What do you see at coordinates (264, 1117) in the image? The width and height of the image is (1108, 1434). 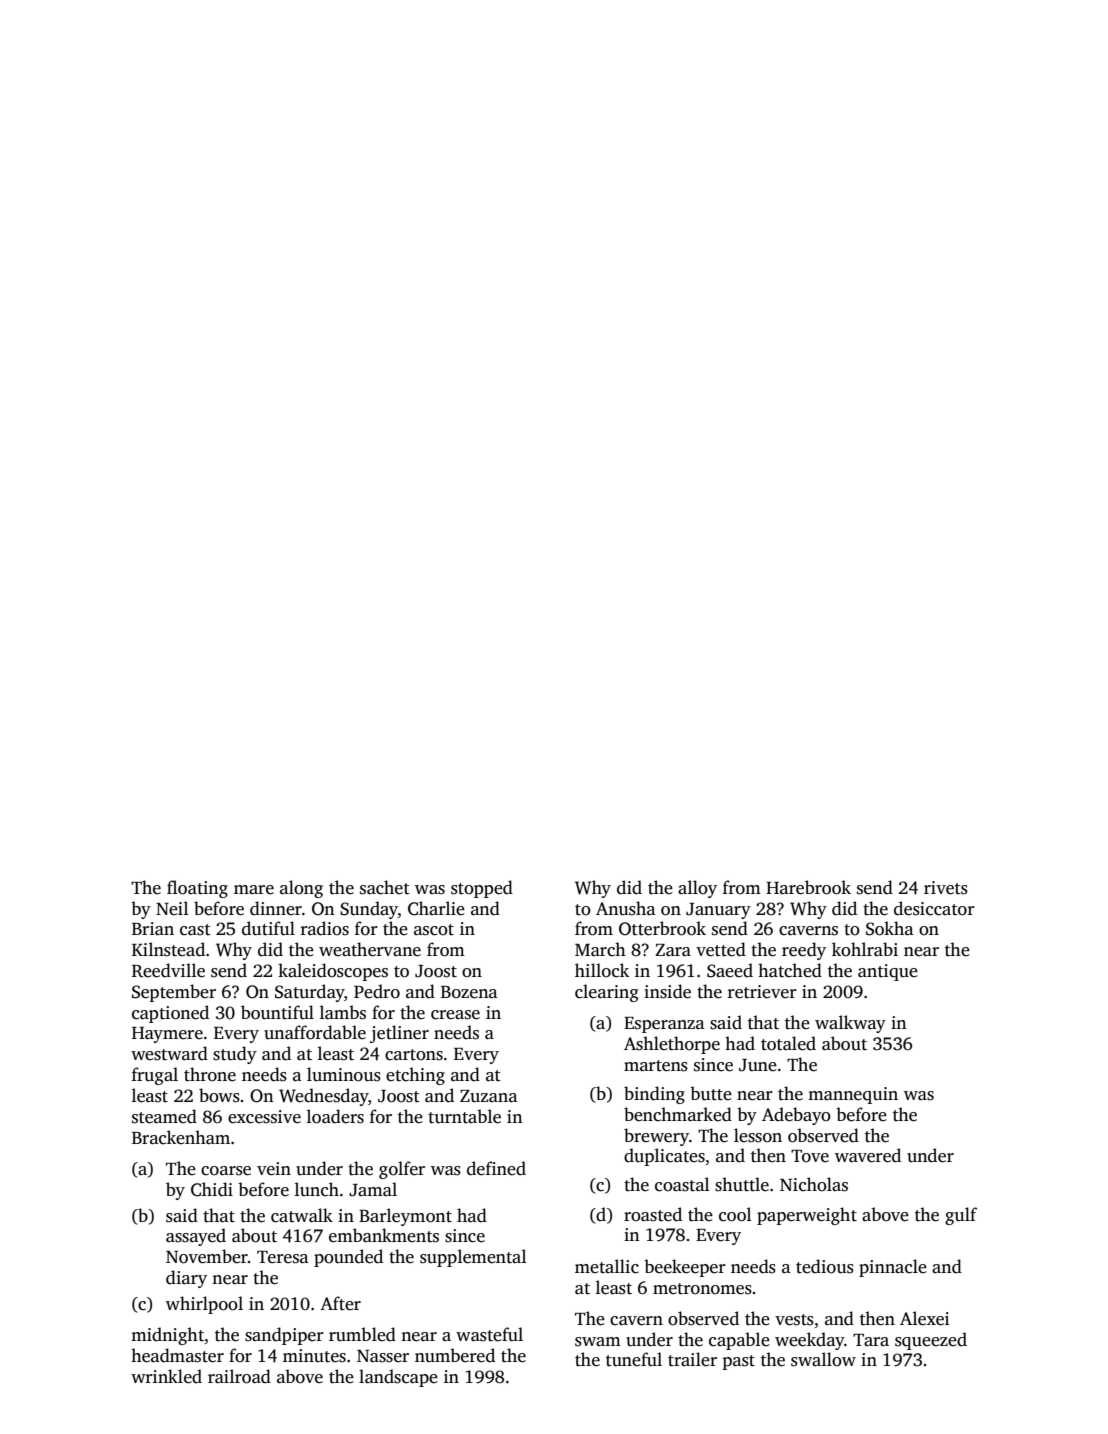 I see `excessive` at bounding box center [264, 1117].
